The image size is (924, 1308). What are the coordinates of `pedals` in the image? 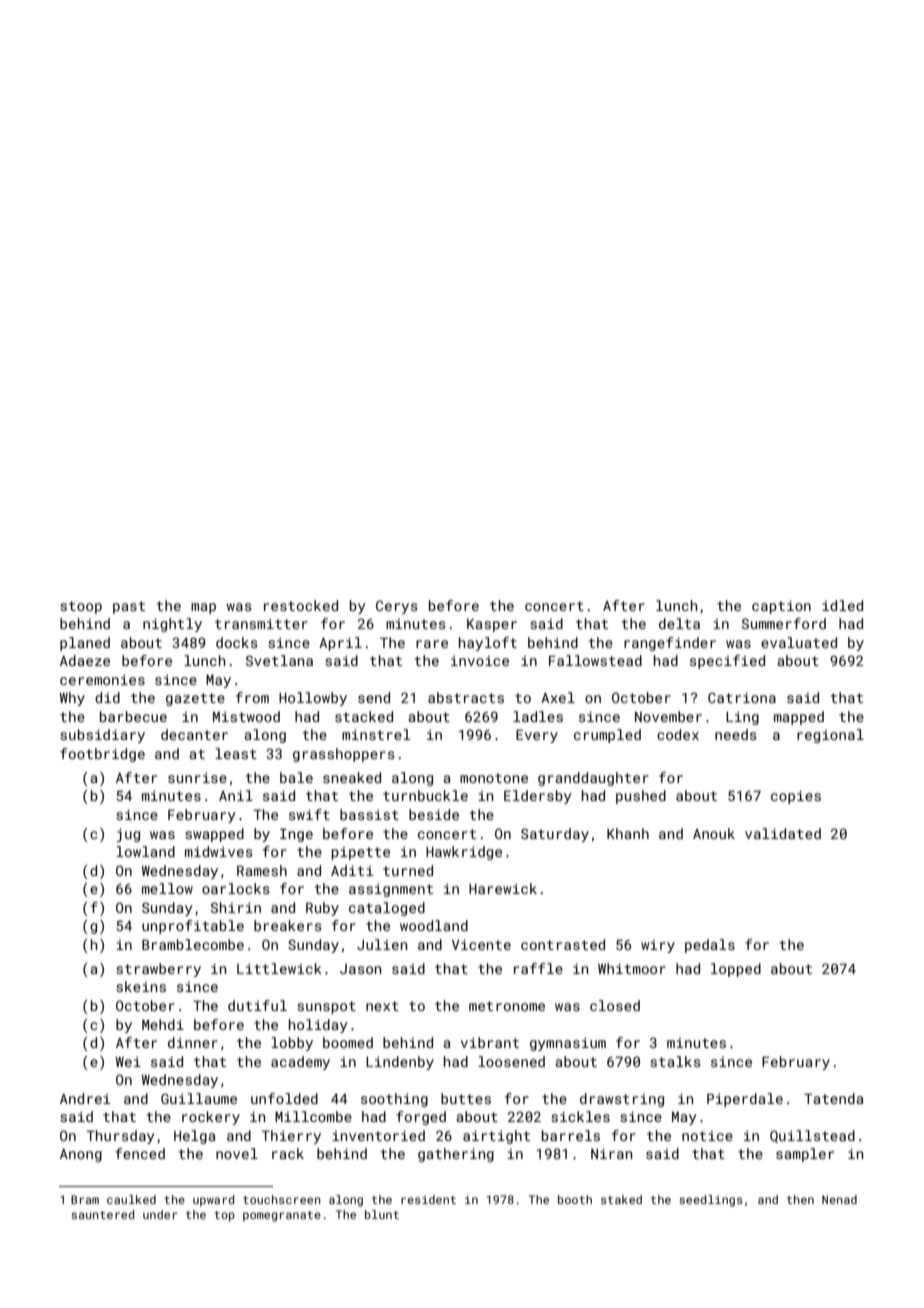 It's located at (710, 946).
